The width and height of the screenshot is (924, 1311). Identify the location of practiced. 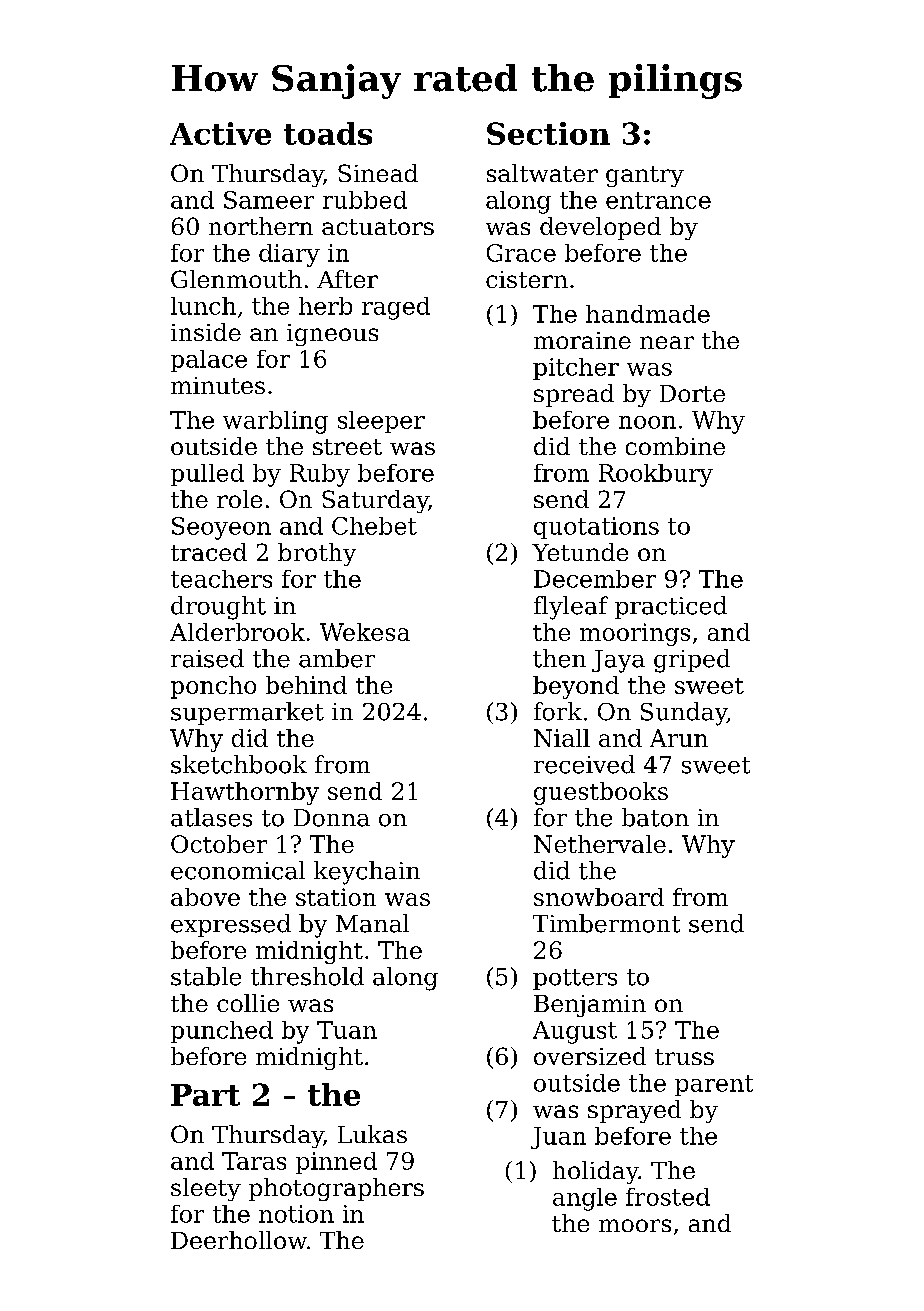
(671, 607).
